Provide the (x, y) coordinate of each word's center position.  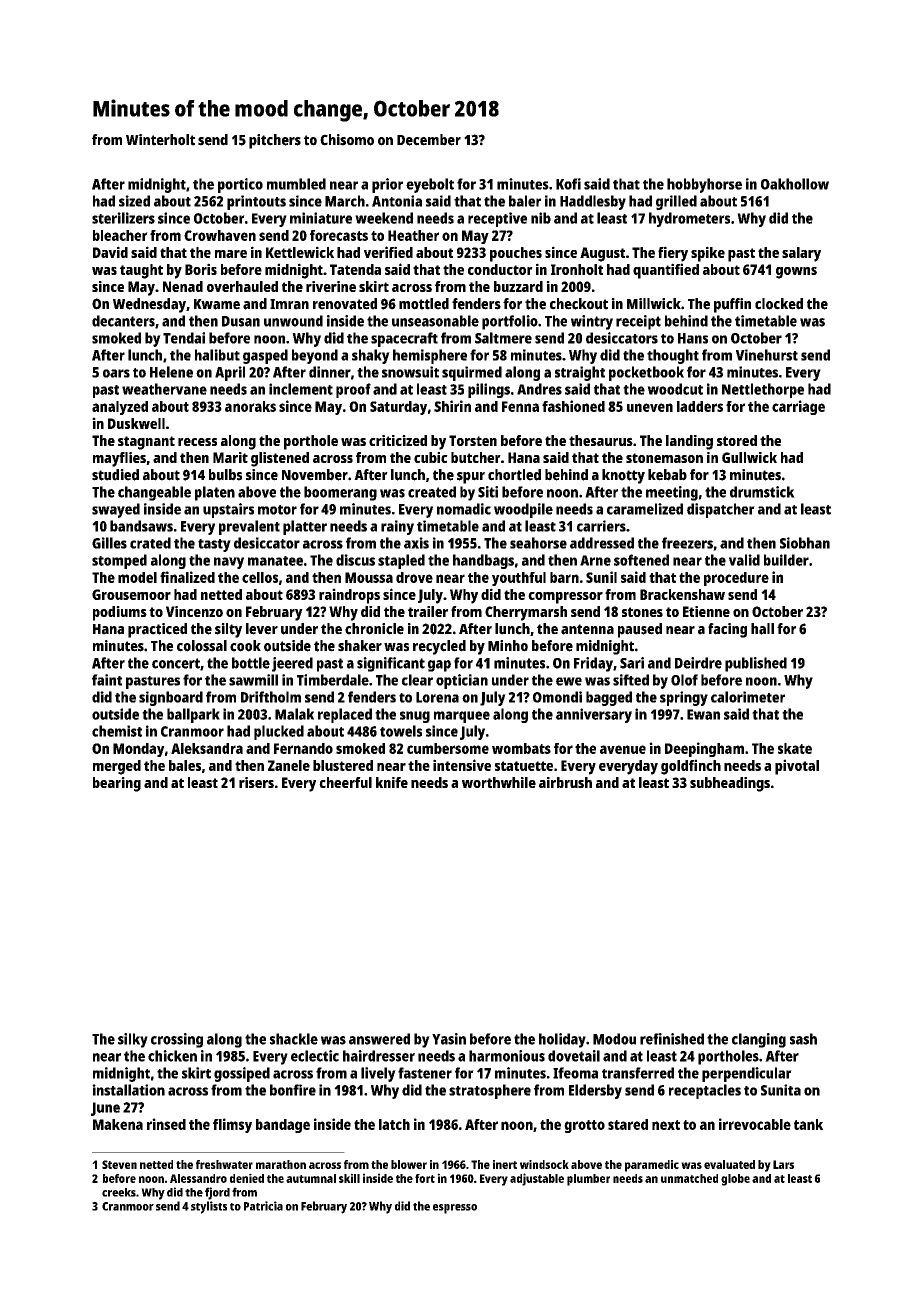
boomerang (340, 493)
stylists (209, 1207)
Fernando (303, 748)
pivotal (797, 767)
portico (240, 185)
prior (387, 185)
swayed (116, 510)
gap (439, 666)
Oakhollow (795, 184)
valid (744, 560)
